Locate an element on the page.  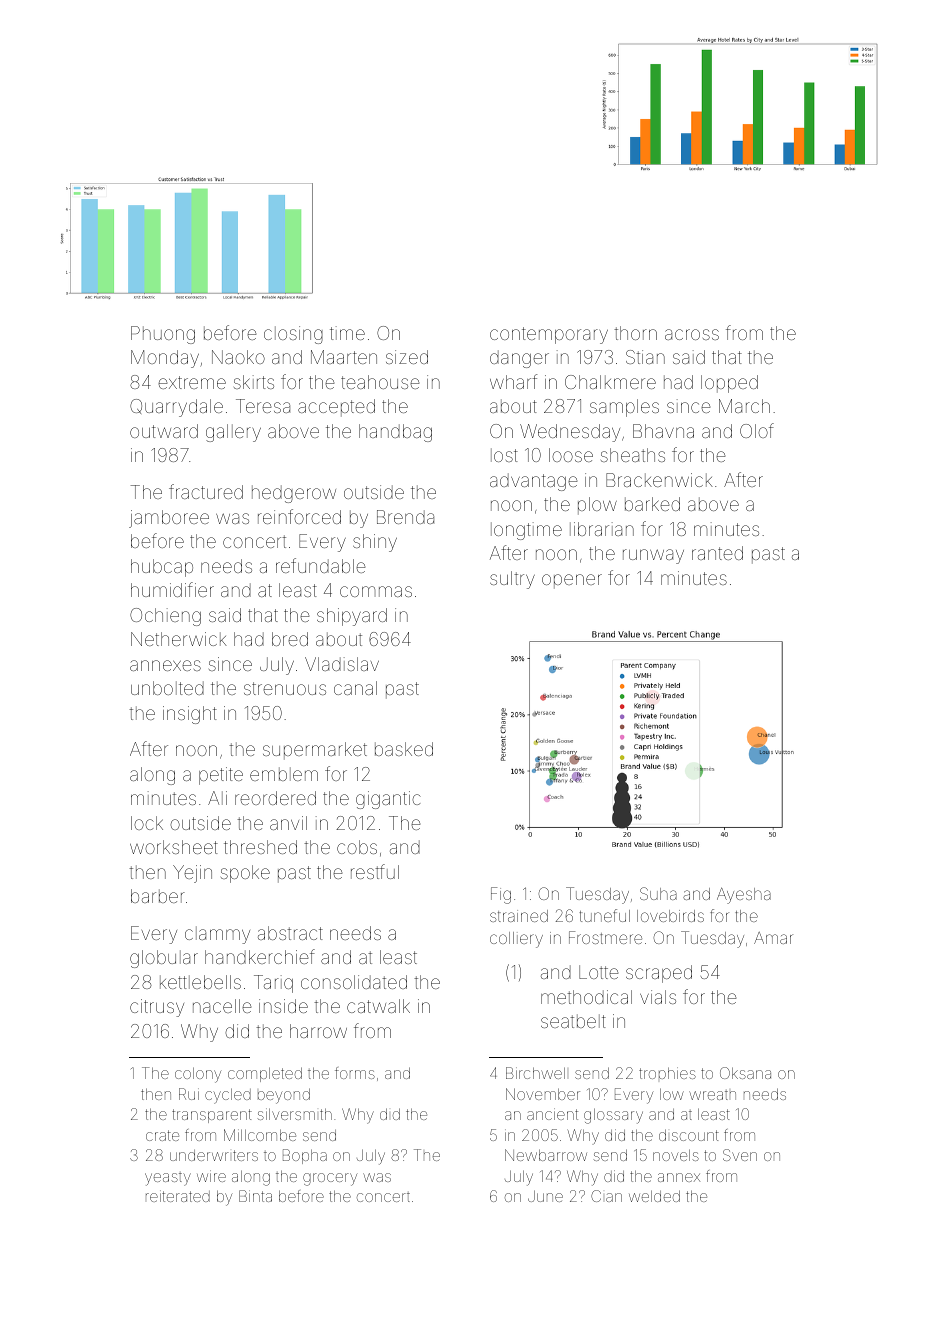
nacelle is located at coordinates (222, 1006).
